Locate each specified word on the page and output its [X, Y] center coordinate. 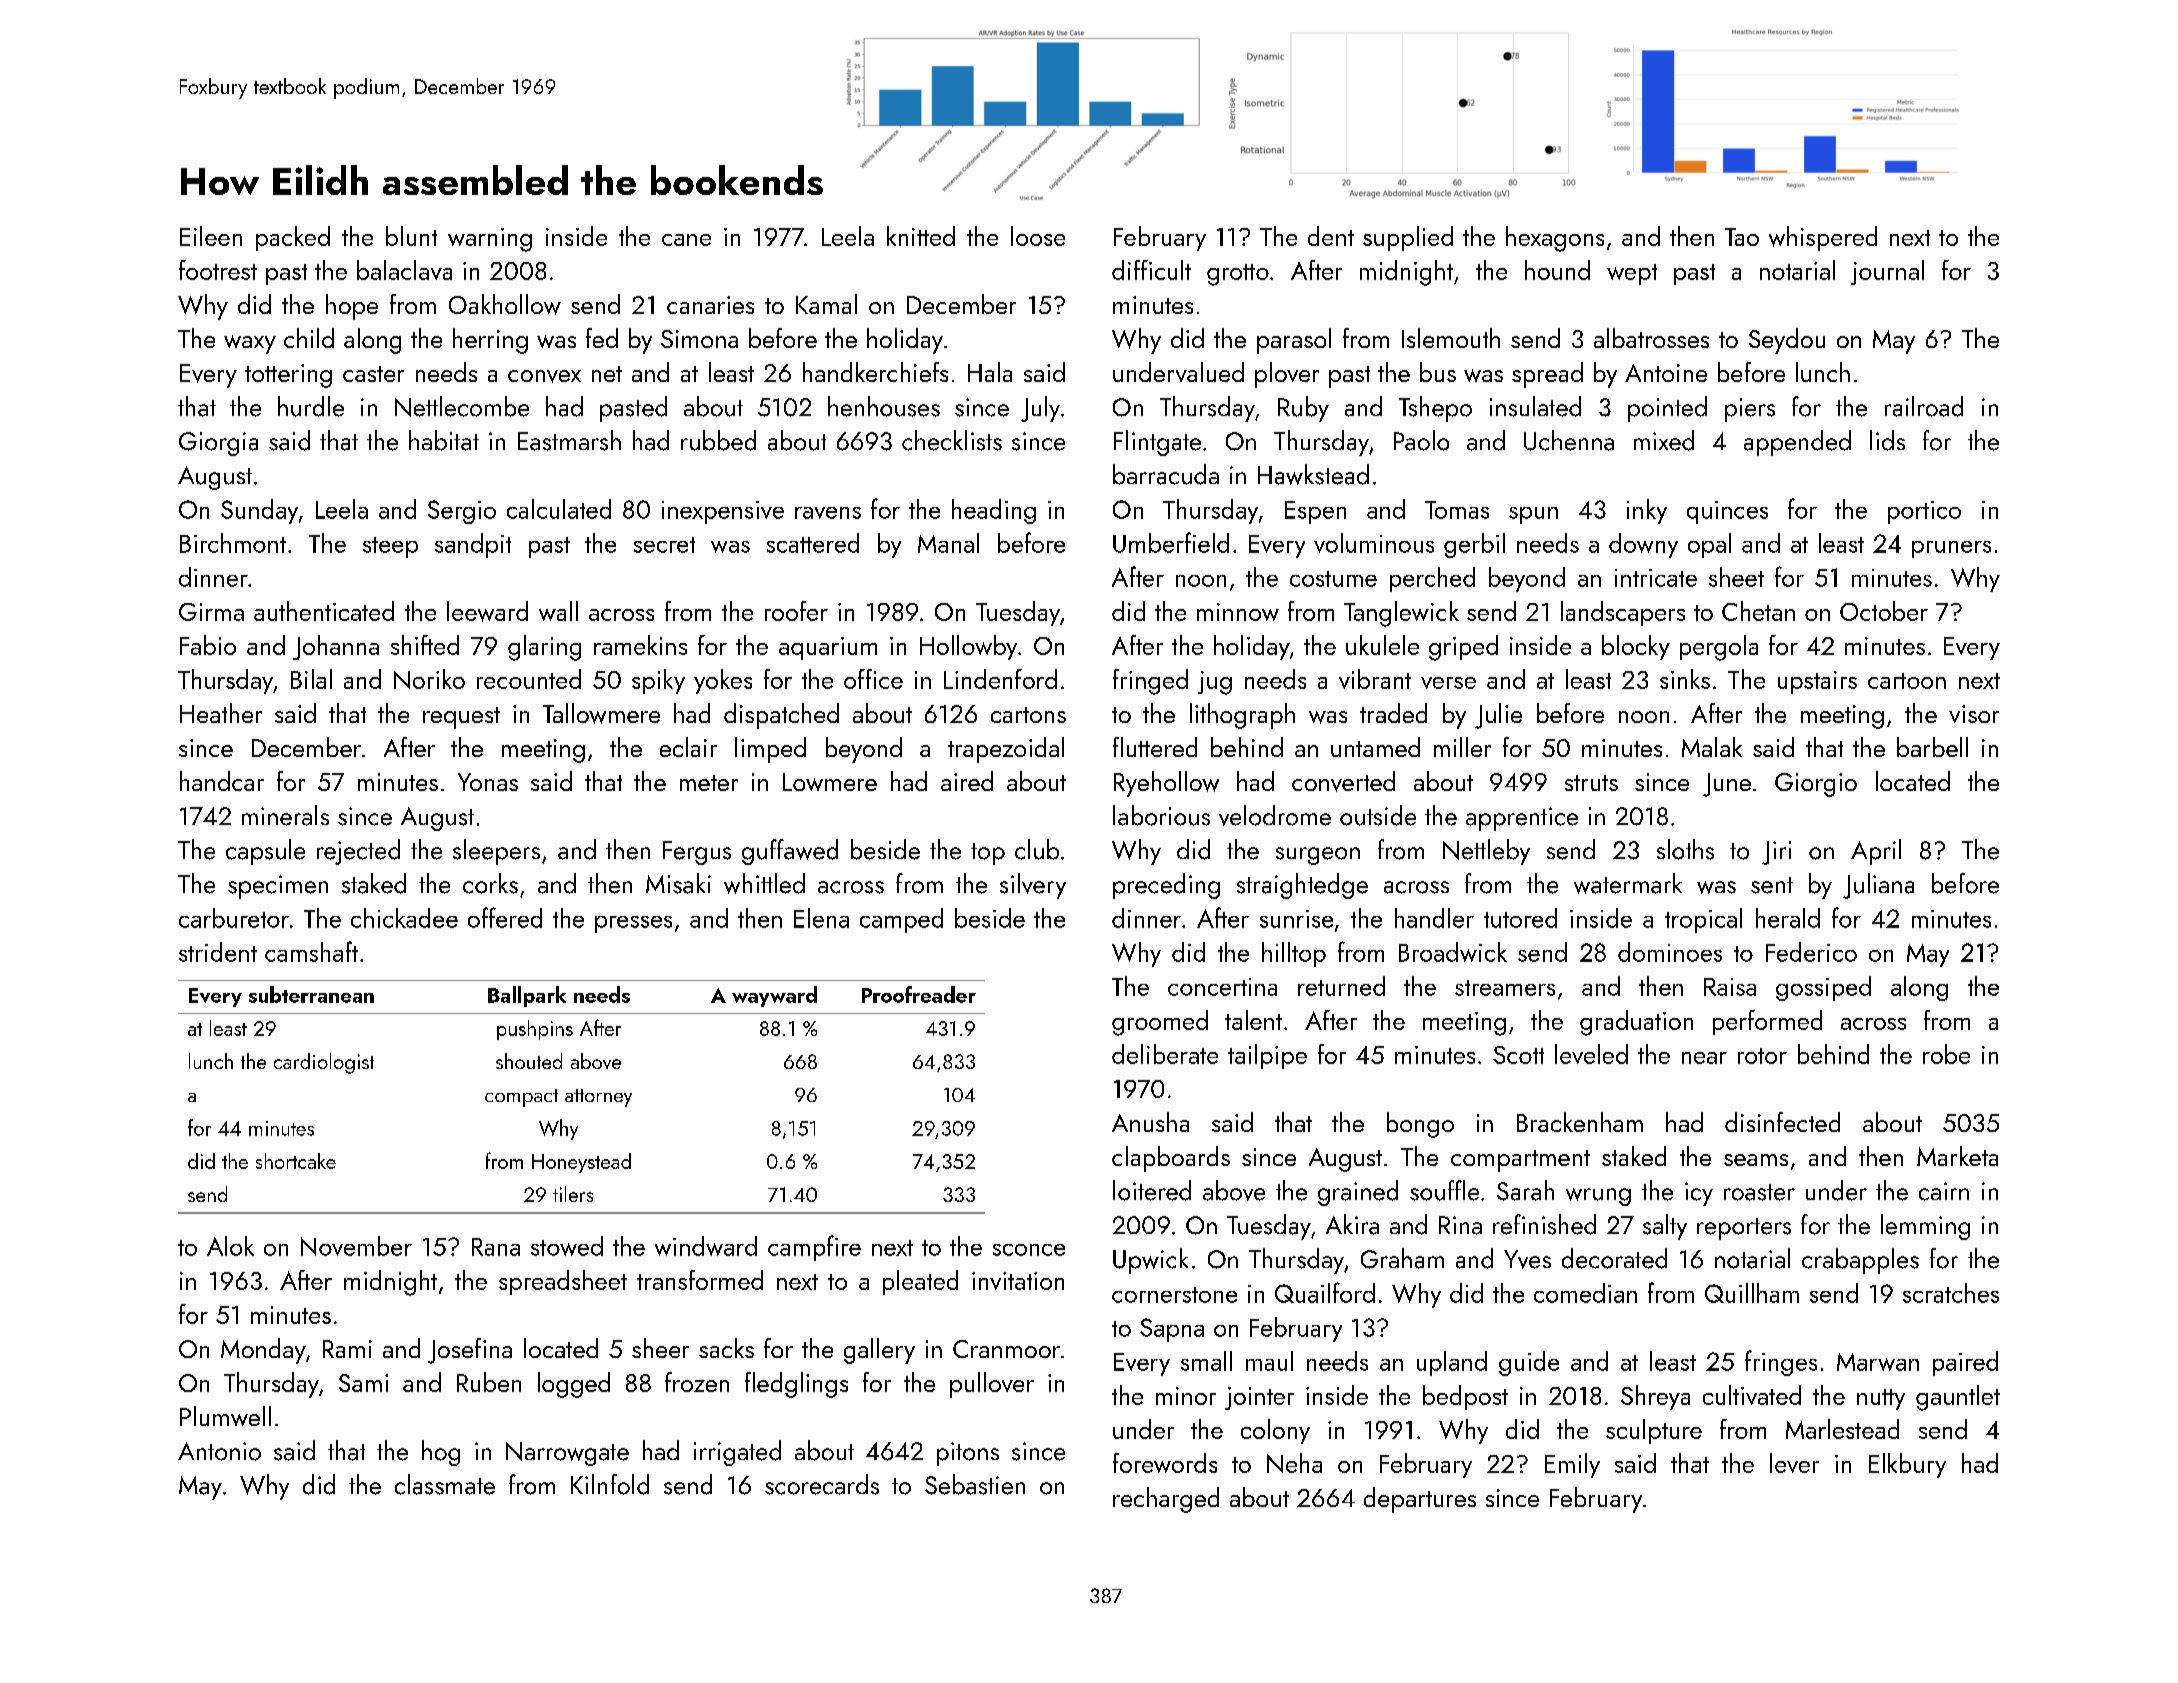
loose [1038, 236]
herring [490, 341]
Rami [347, 1349]
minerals [285, 815]
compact [521, 1098]
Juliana [1878, 886]
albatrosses [1651, 338]
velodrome [1275, 815]
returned [1341, 986]
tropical [1703, 920]
